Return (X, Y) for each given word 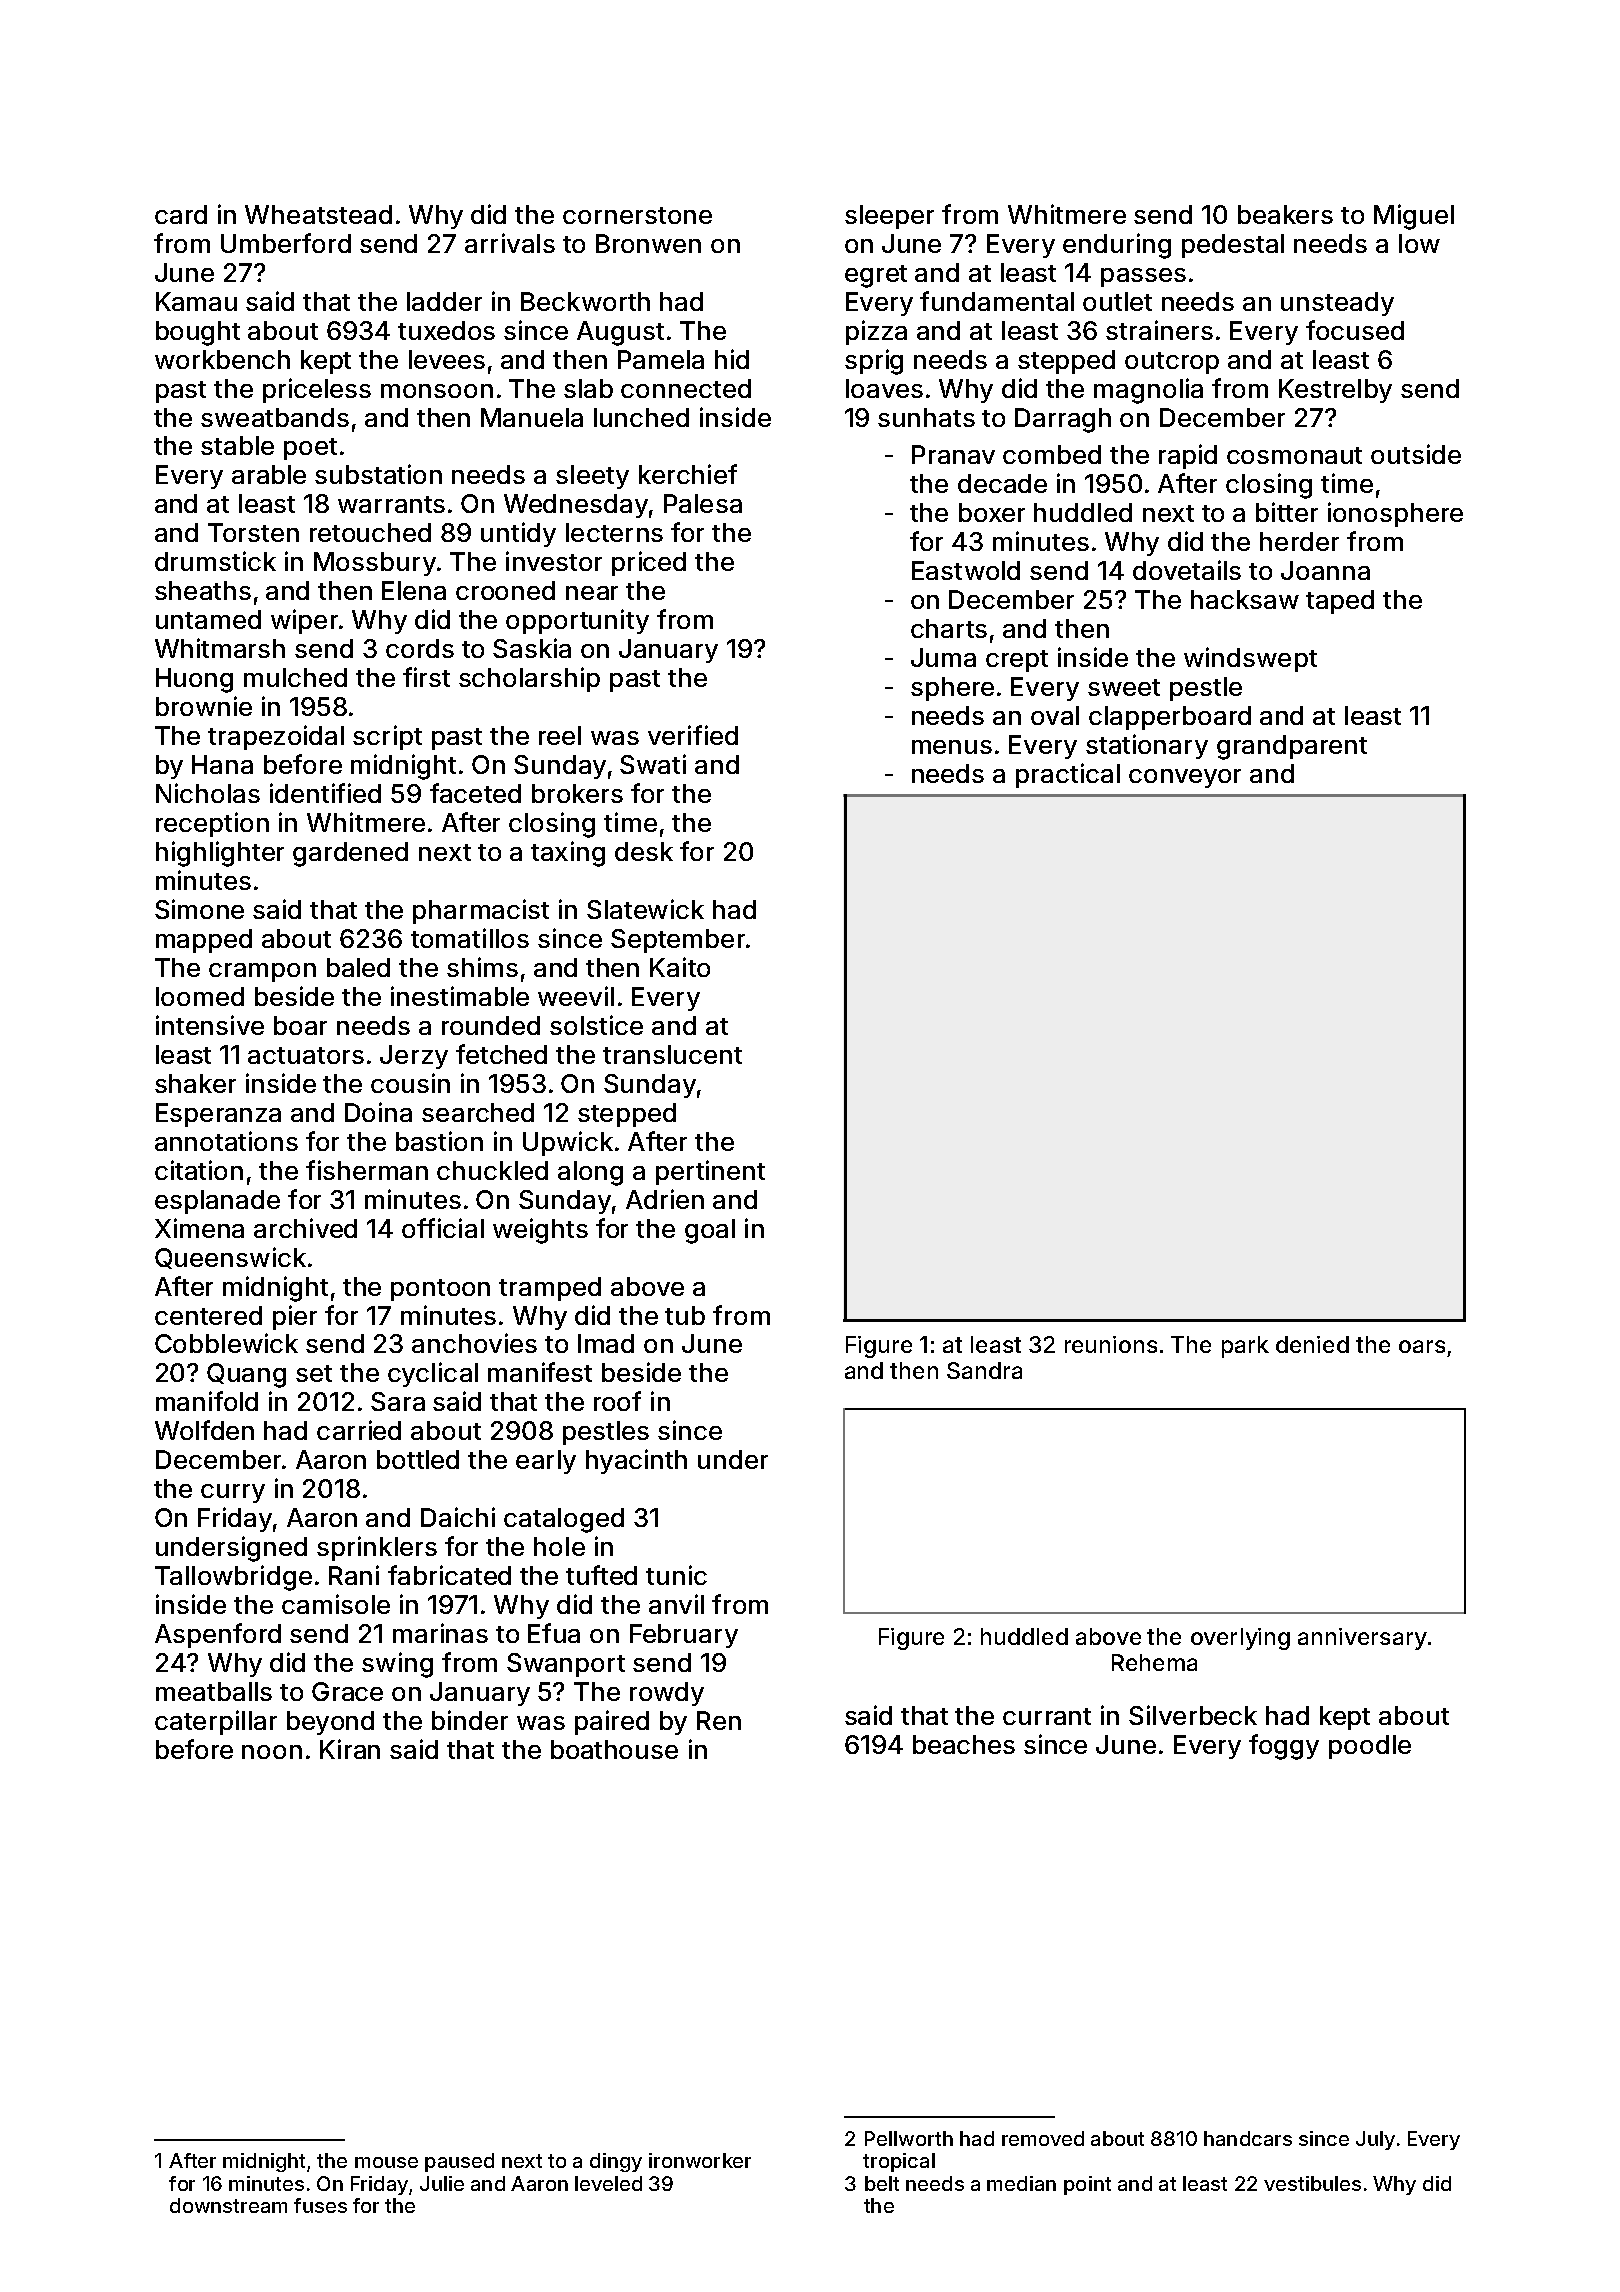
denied (1312, 1344)
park (1245, 1347)
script (387, 737)
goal (710, 1231)
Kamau (196, 301)
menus (952, 747)
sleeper (889, 217)
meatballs (214, 1691)
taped (1340, 602)
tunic (676, 1575)
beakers (1285, 214)
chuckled (492, 1170)
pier (295, 1317)
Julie (442, 2183)
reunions (1111, 1344)
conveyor (1185, 778)
